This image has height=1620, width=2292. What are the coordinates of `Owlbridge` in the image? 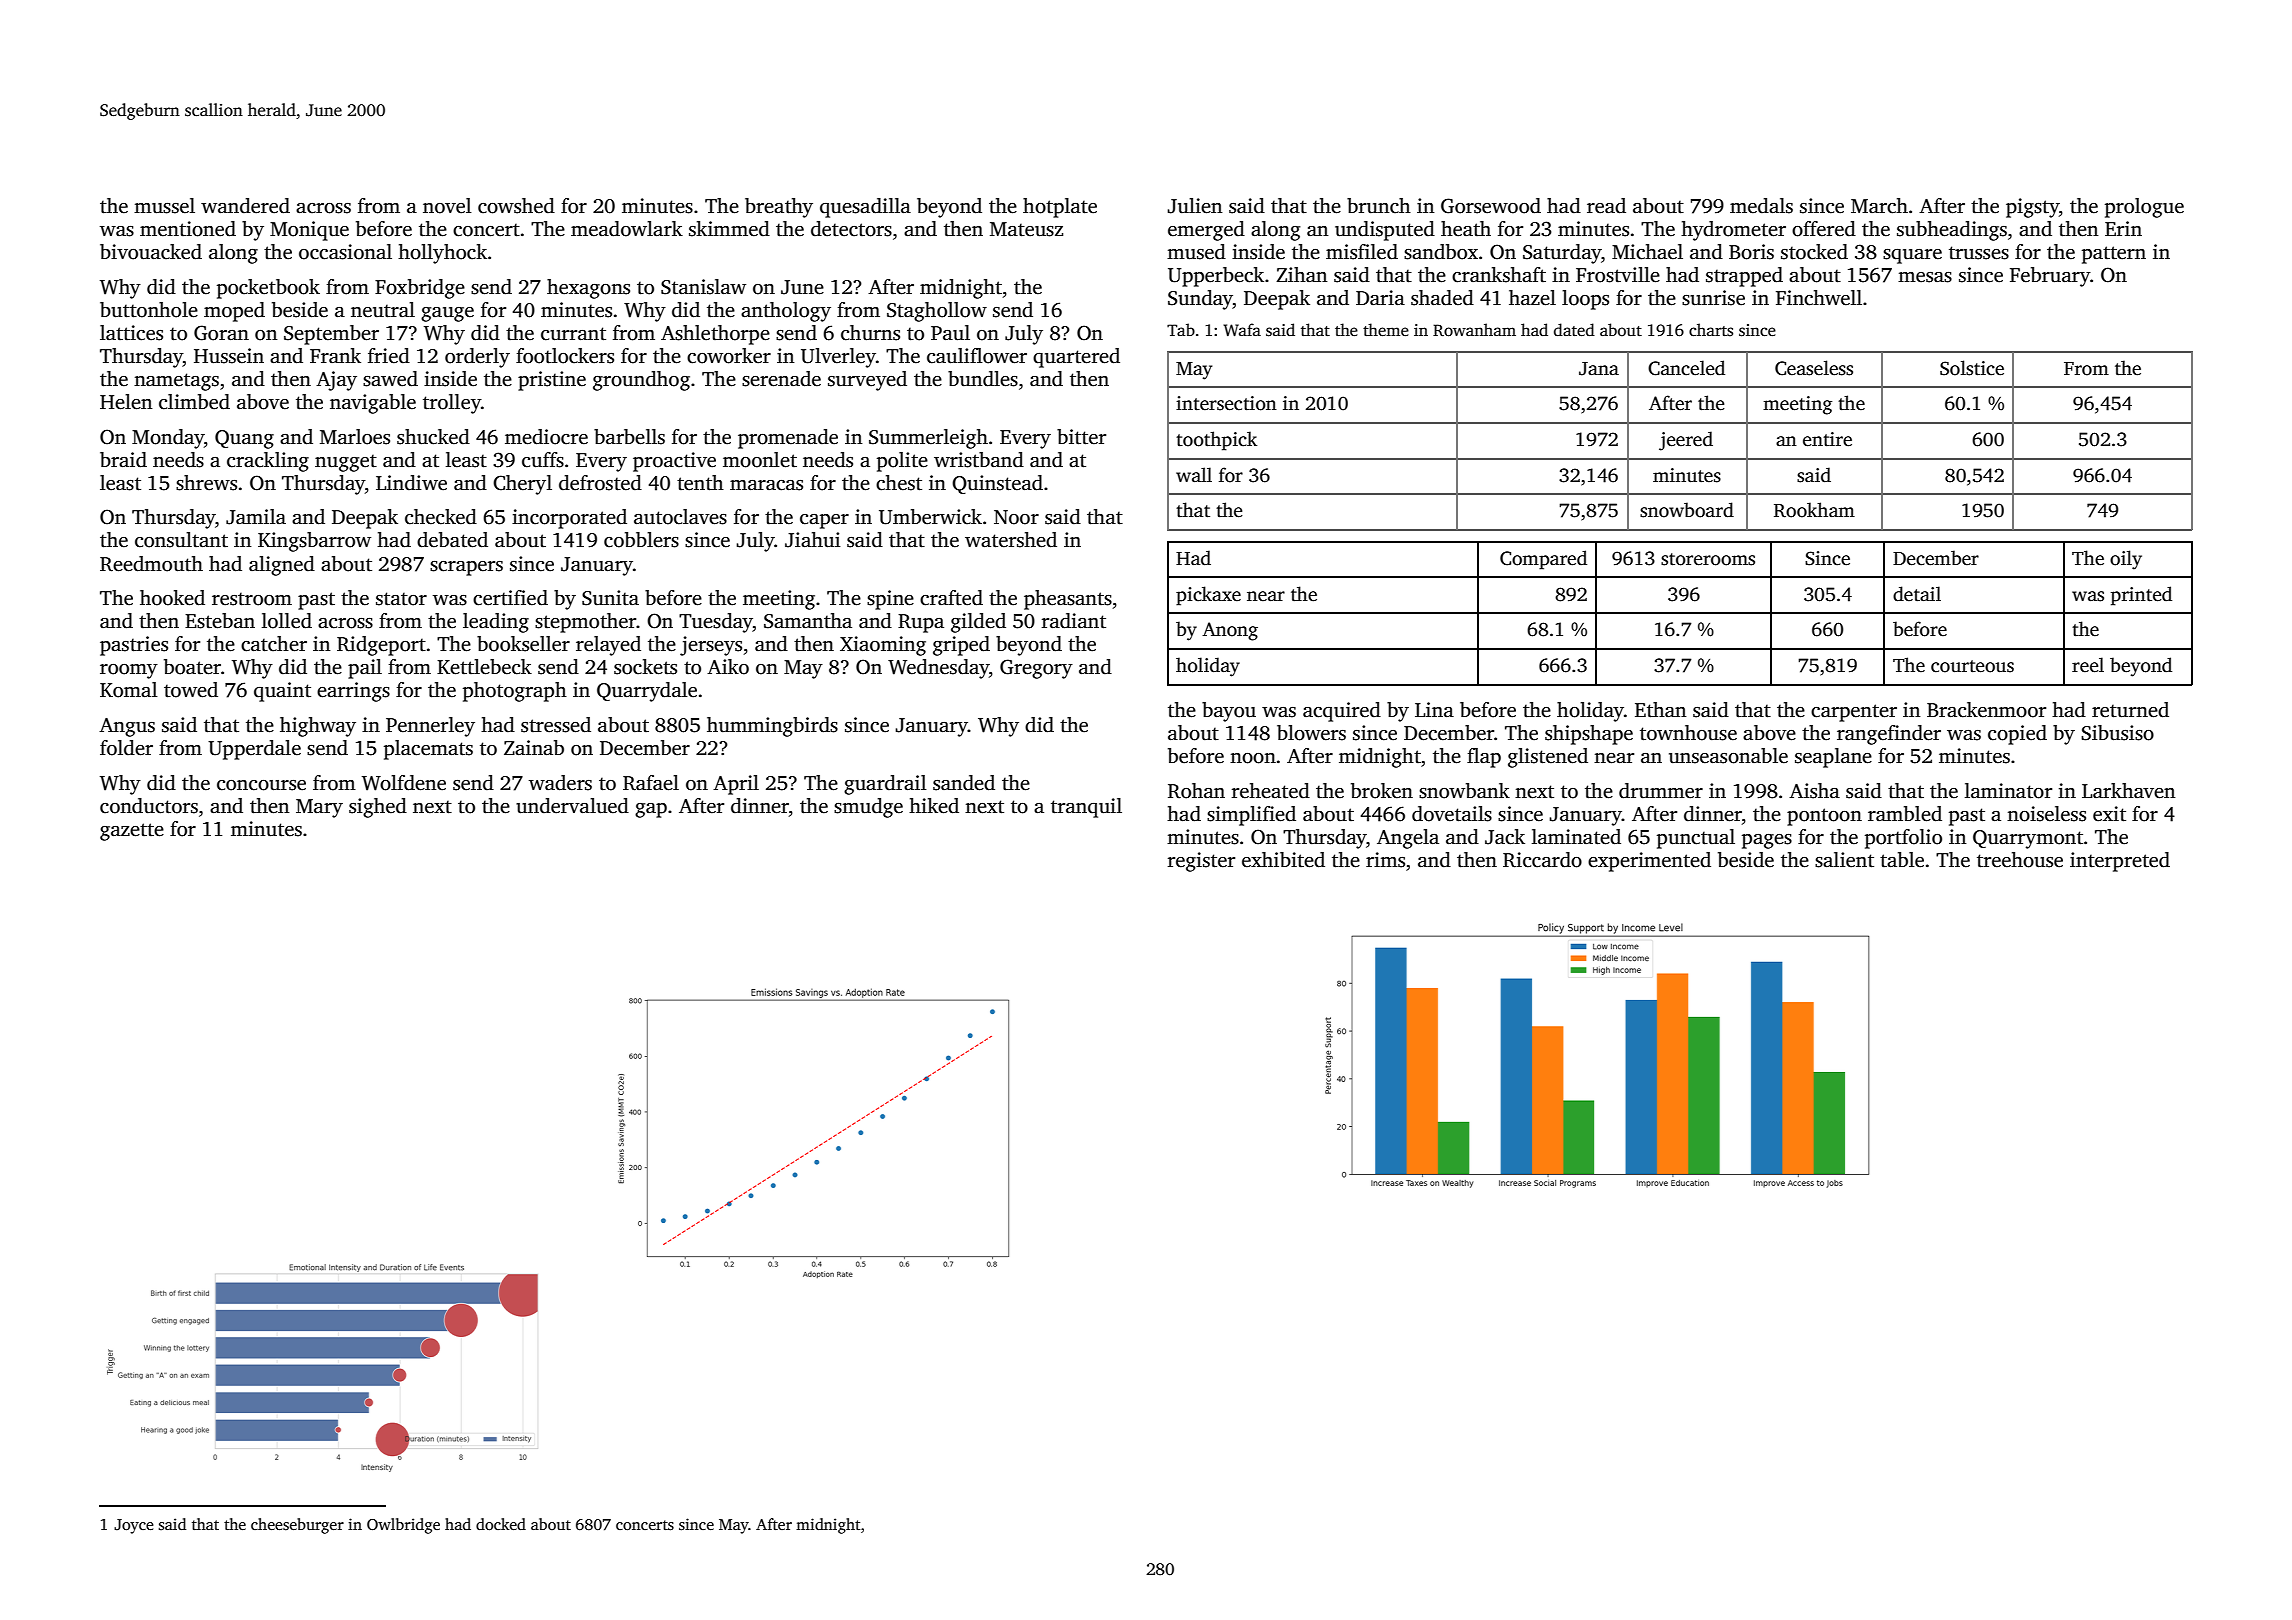 It's located at (403, 1526).
